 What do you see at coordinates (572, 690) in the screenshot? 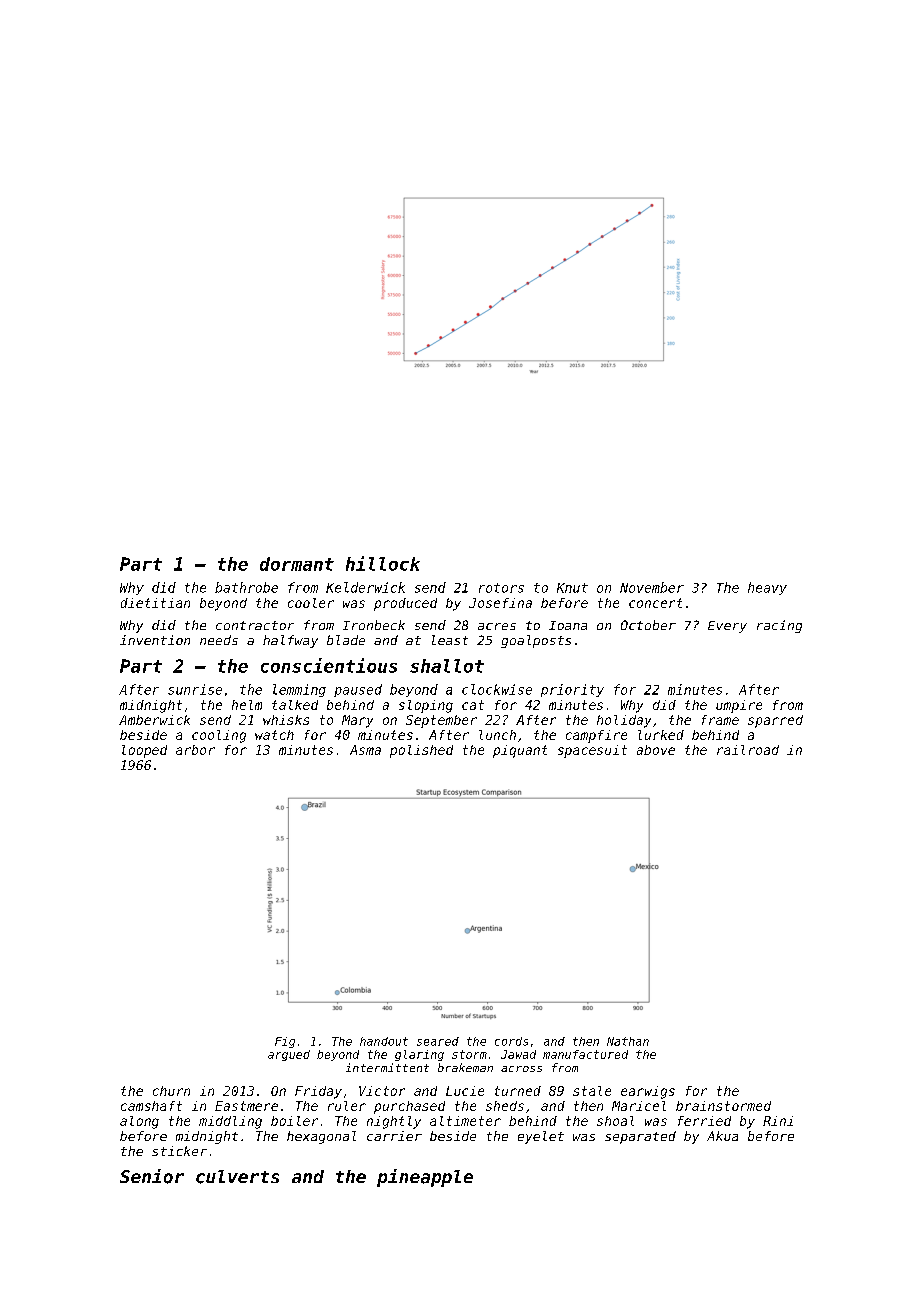
I see `priority` at bounding box center [572, 690].
